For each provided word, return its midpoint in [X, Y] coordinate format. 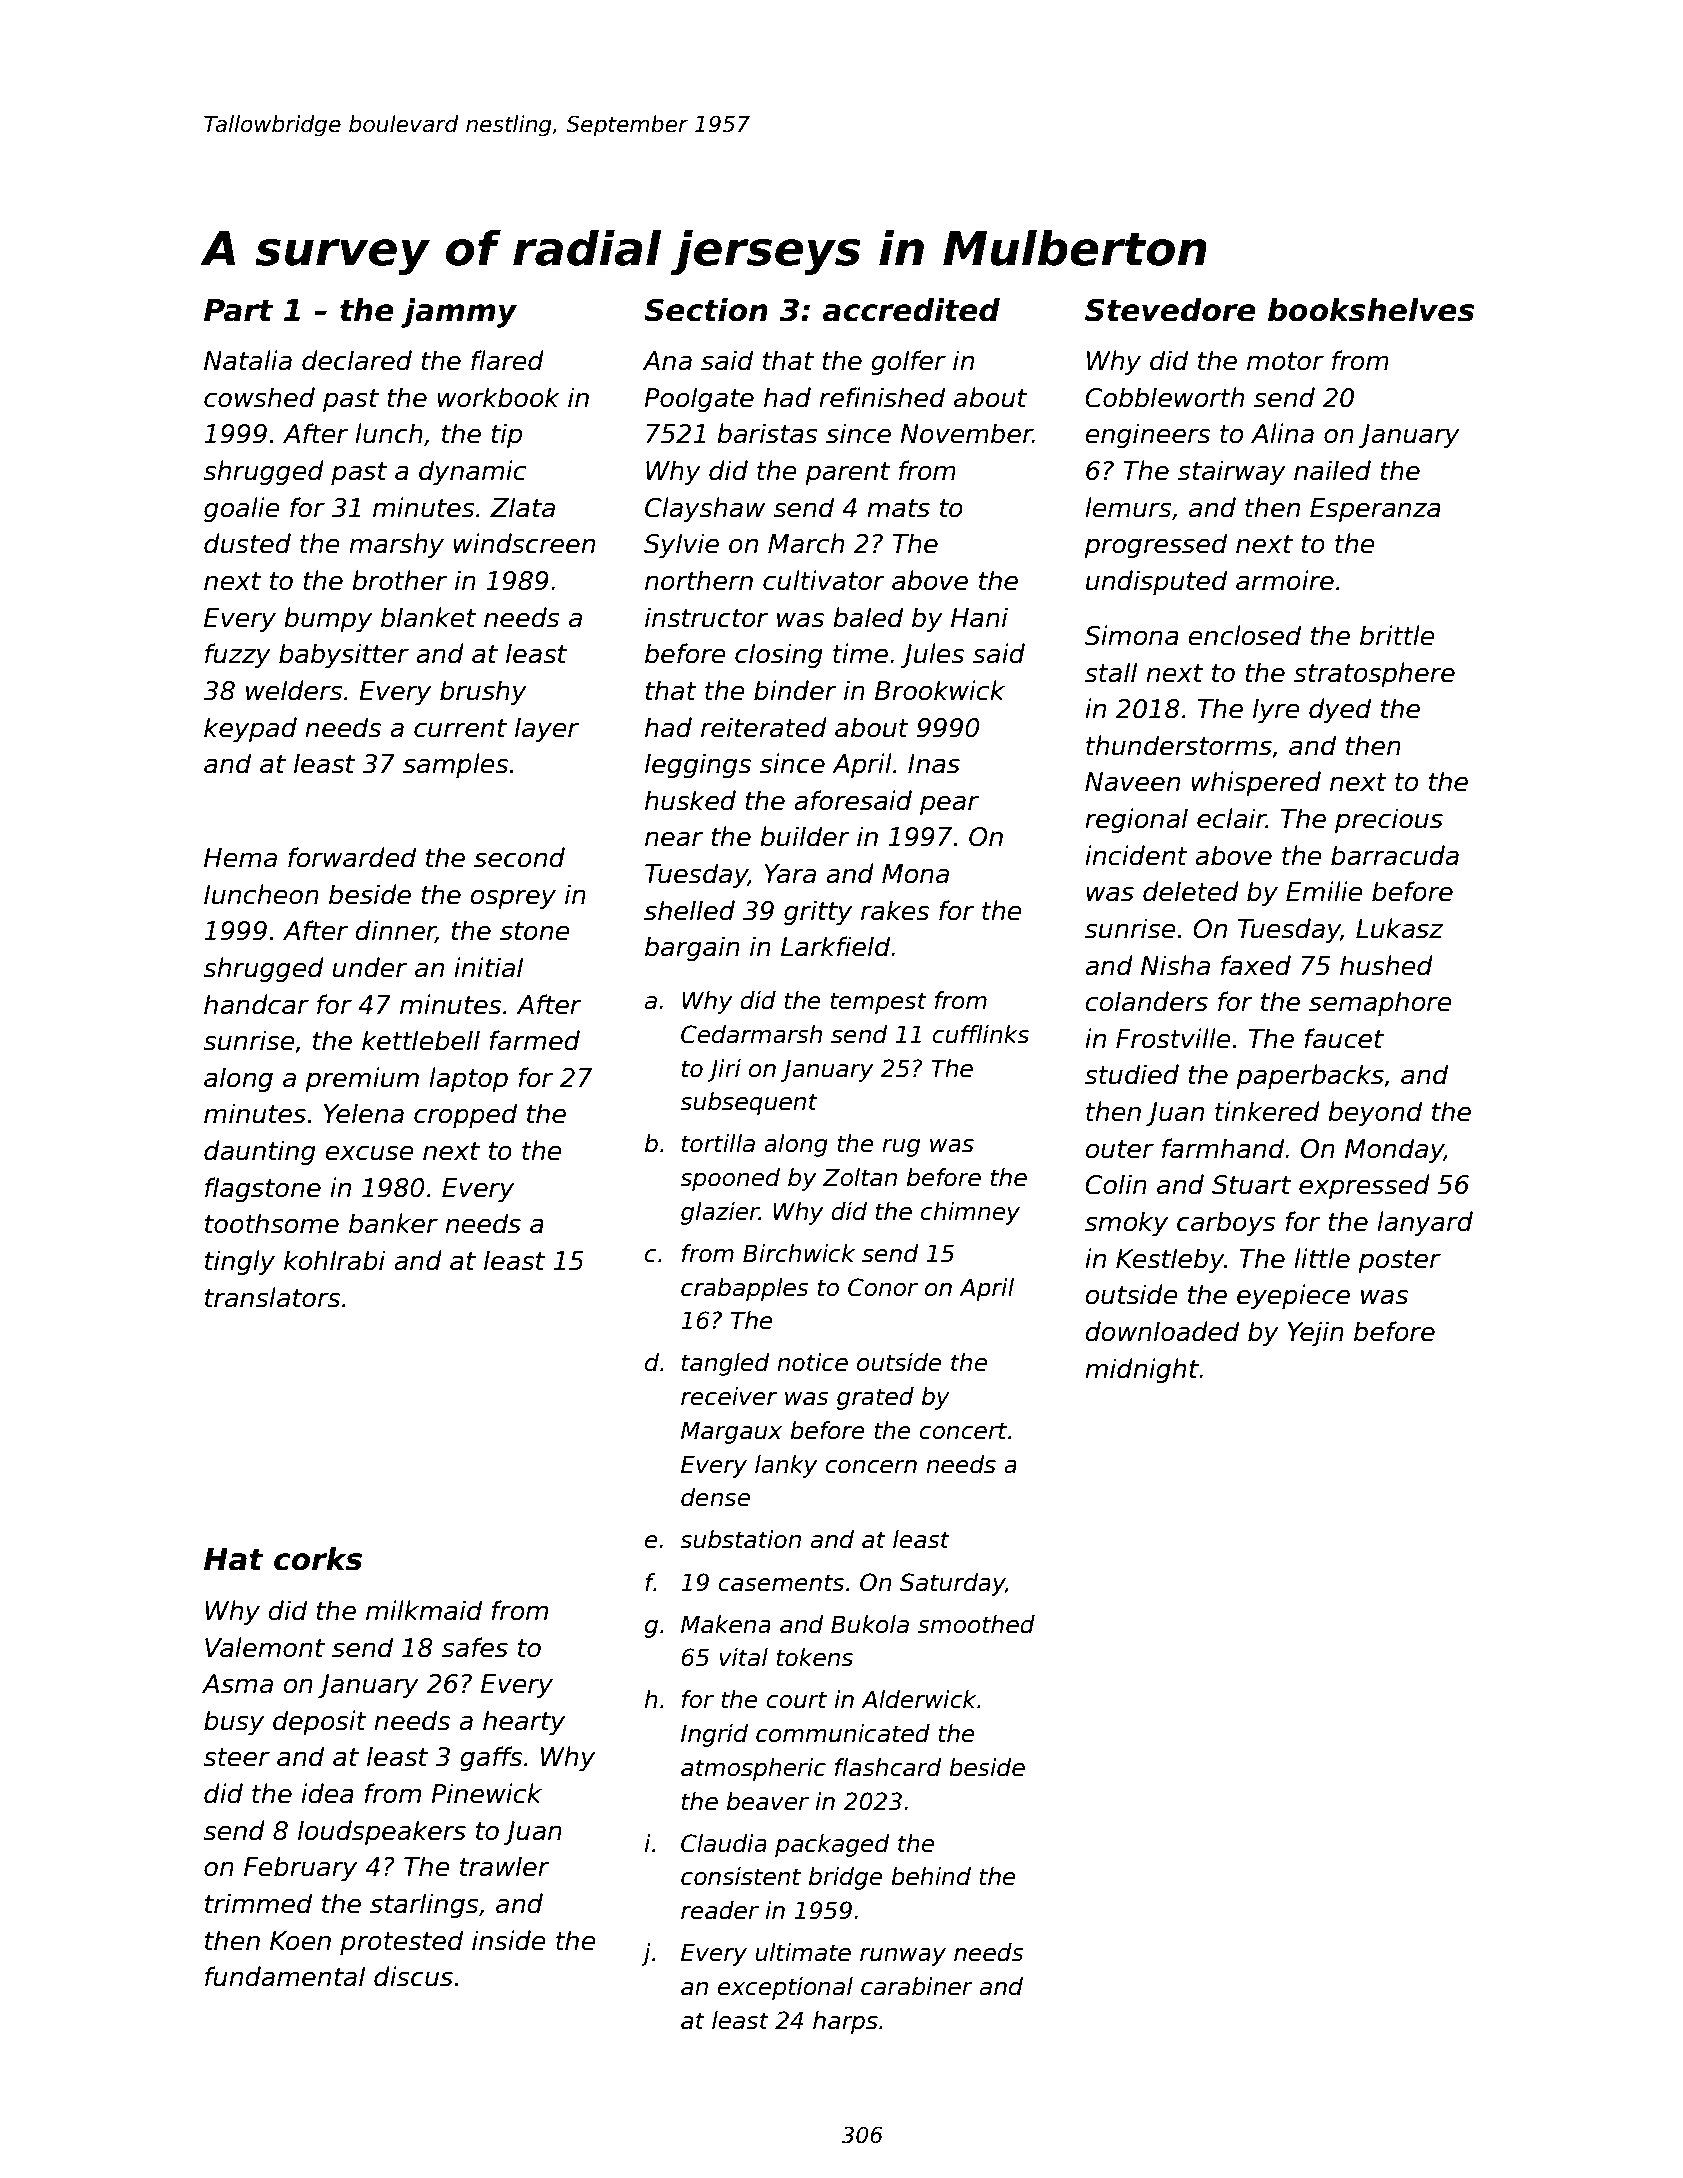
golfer [908, 362]
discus [413, 1976]
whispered [1256, 783]
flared [507, 360]
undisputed [1156, 582]
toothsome [272, 1223]
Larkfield [835, 946]
